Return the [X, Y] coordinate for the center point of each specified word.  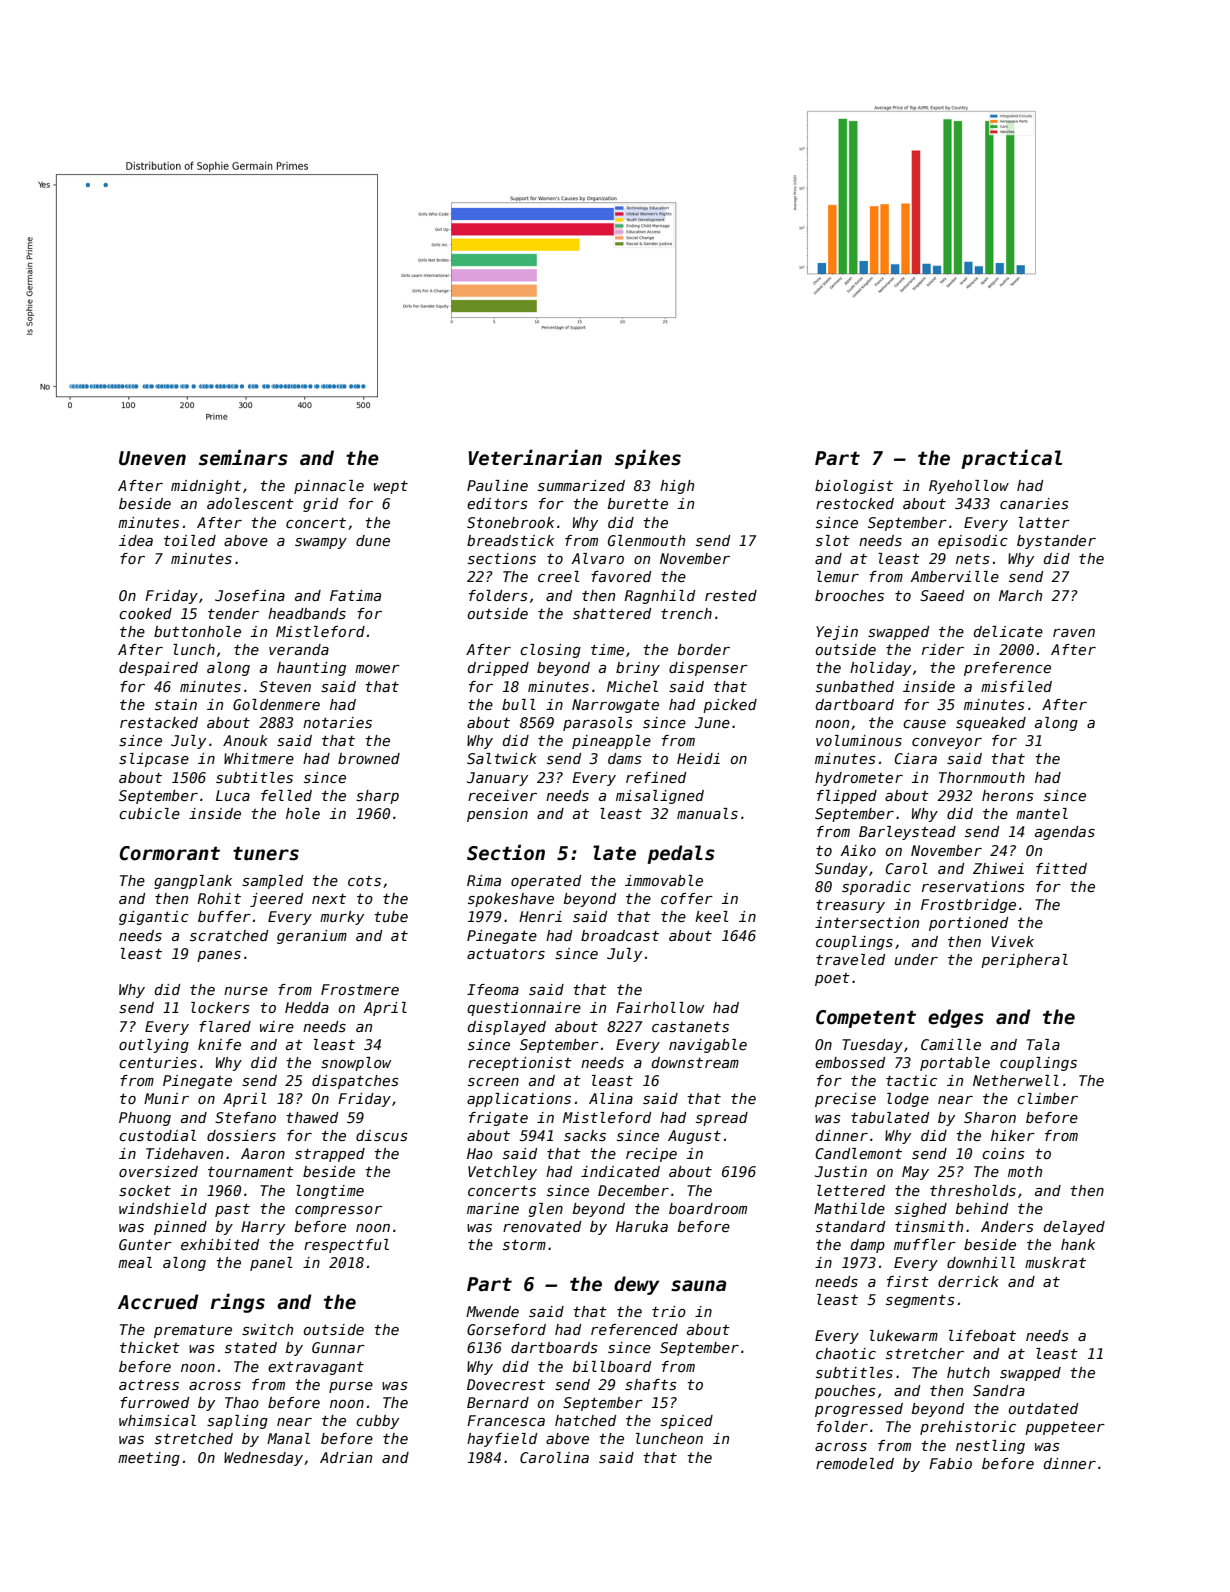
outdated [1043, 1408]
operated [546, 882]
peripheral [1024, 961]
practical [1011, 459]
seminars [243, 457]
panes [219, 956]
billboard [612, 1366]
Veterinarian [535, 457]
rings [237, 1303]
